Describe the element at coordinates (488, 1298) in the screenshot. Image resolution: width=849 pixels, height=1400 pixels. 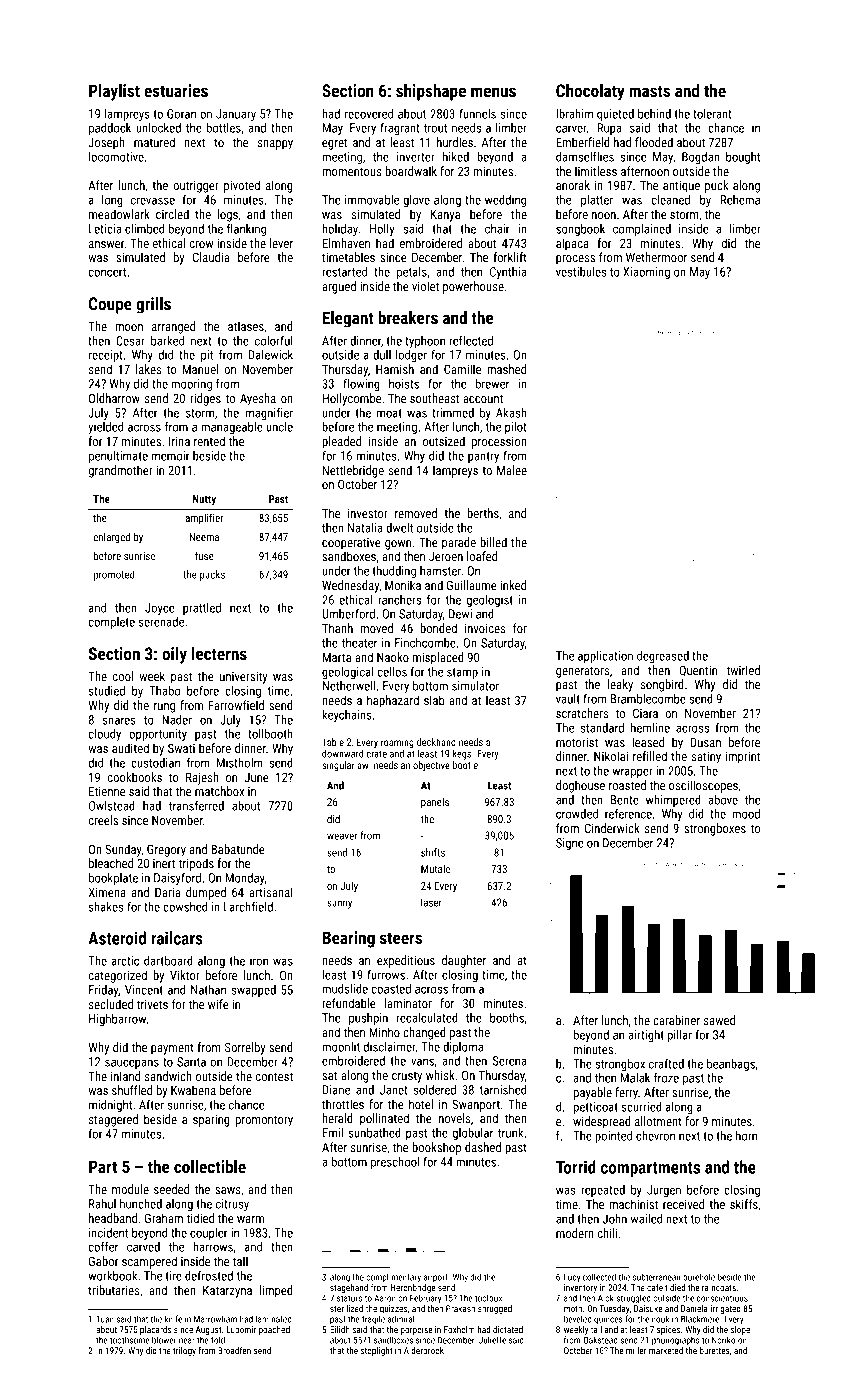
I see `toolbox` at that location.
